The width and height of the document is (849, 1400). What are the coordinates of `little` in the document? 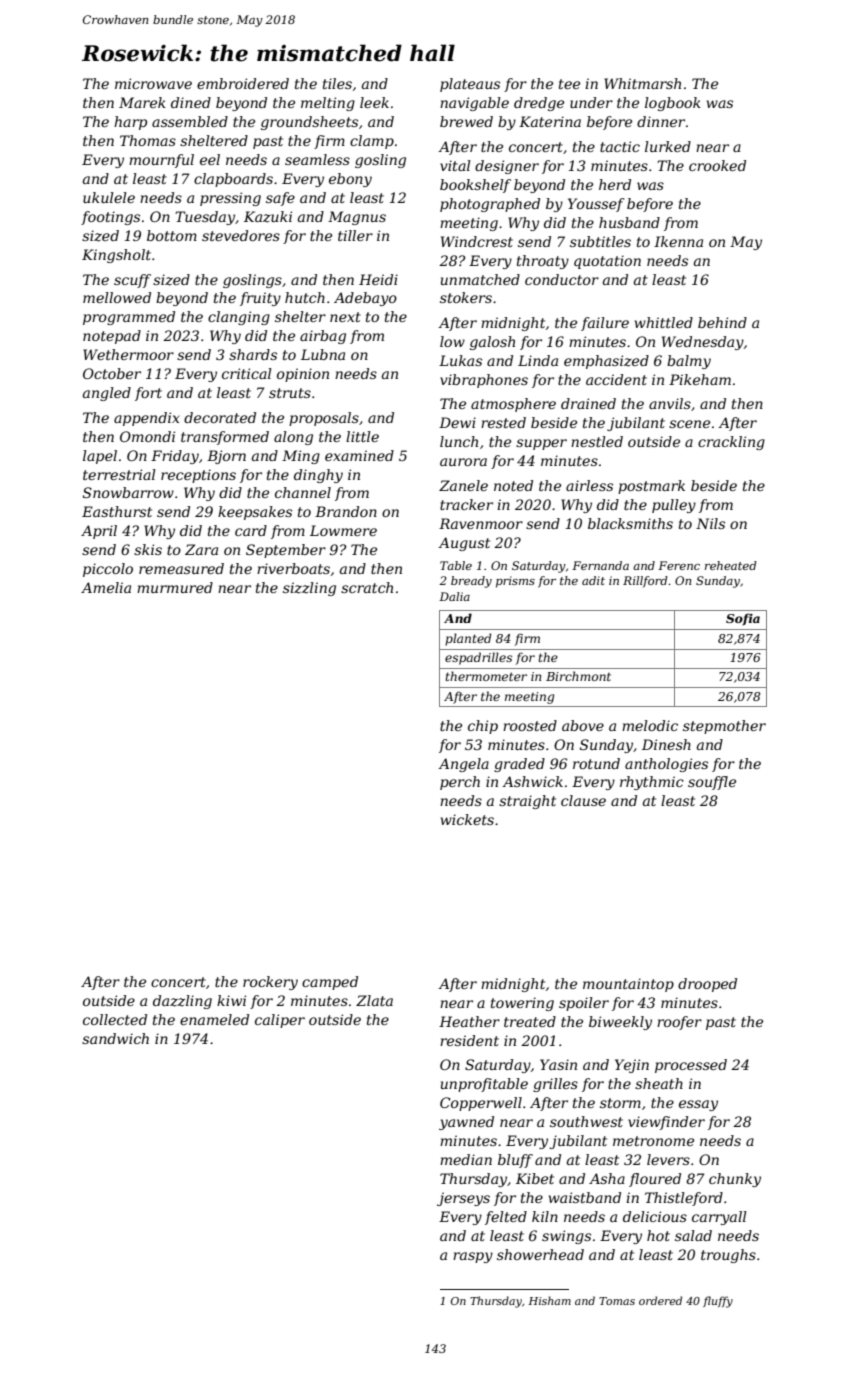 It's located at (362, 436).
